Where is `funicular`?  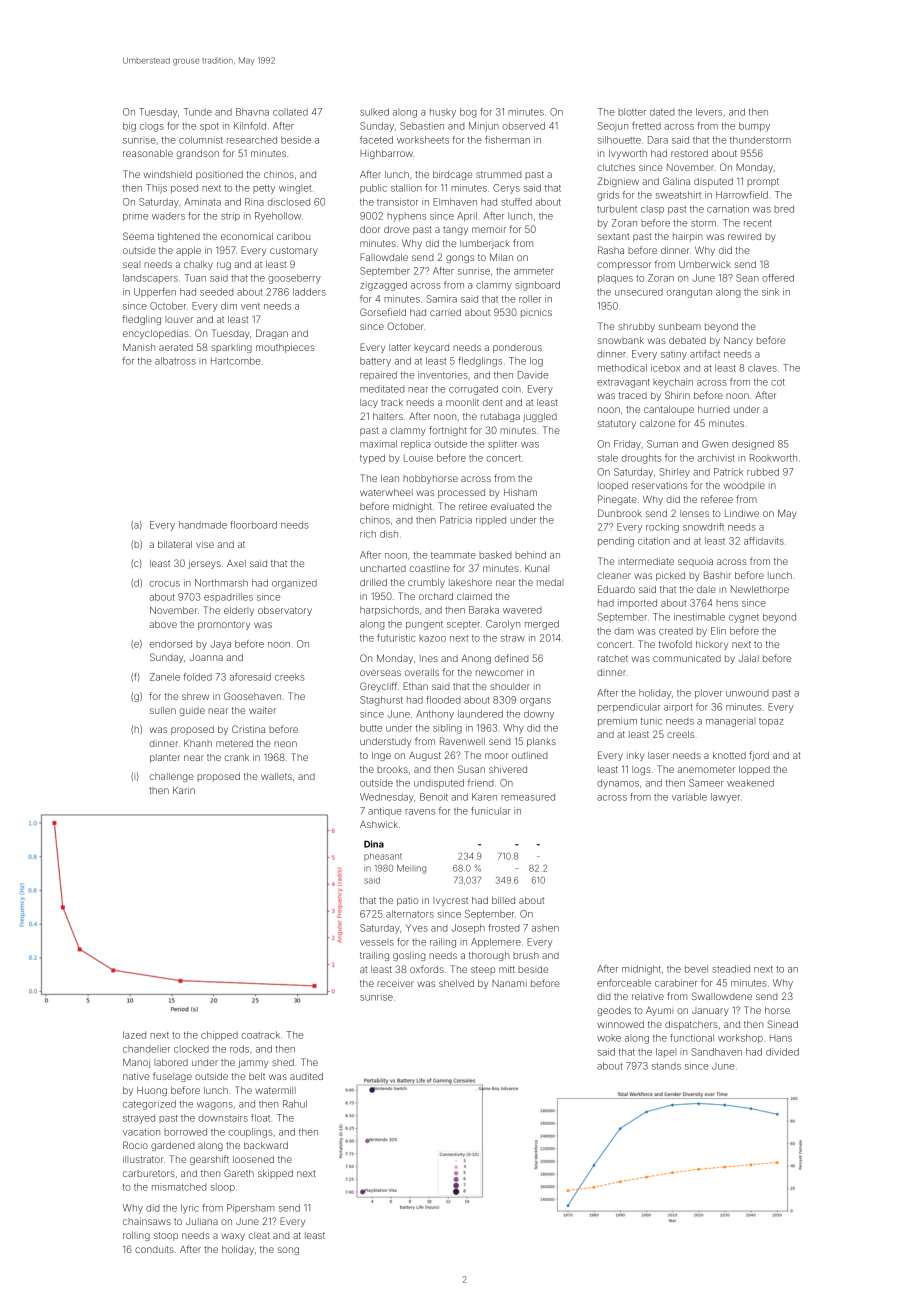 funicular is located at coordinates (491, 811).
